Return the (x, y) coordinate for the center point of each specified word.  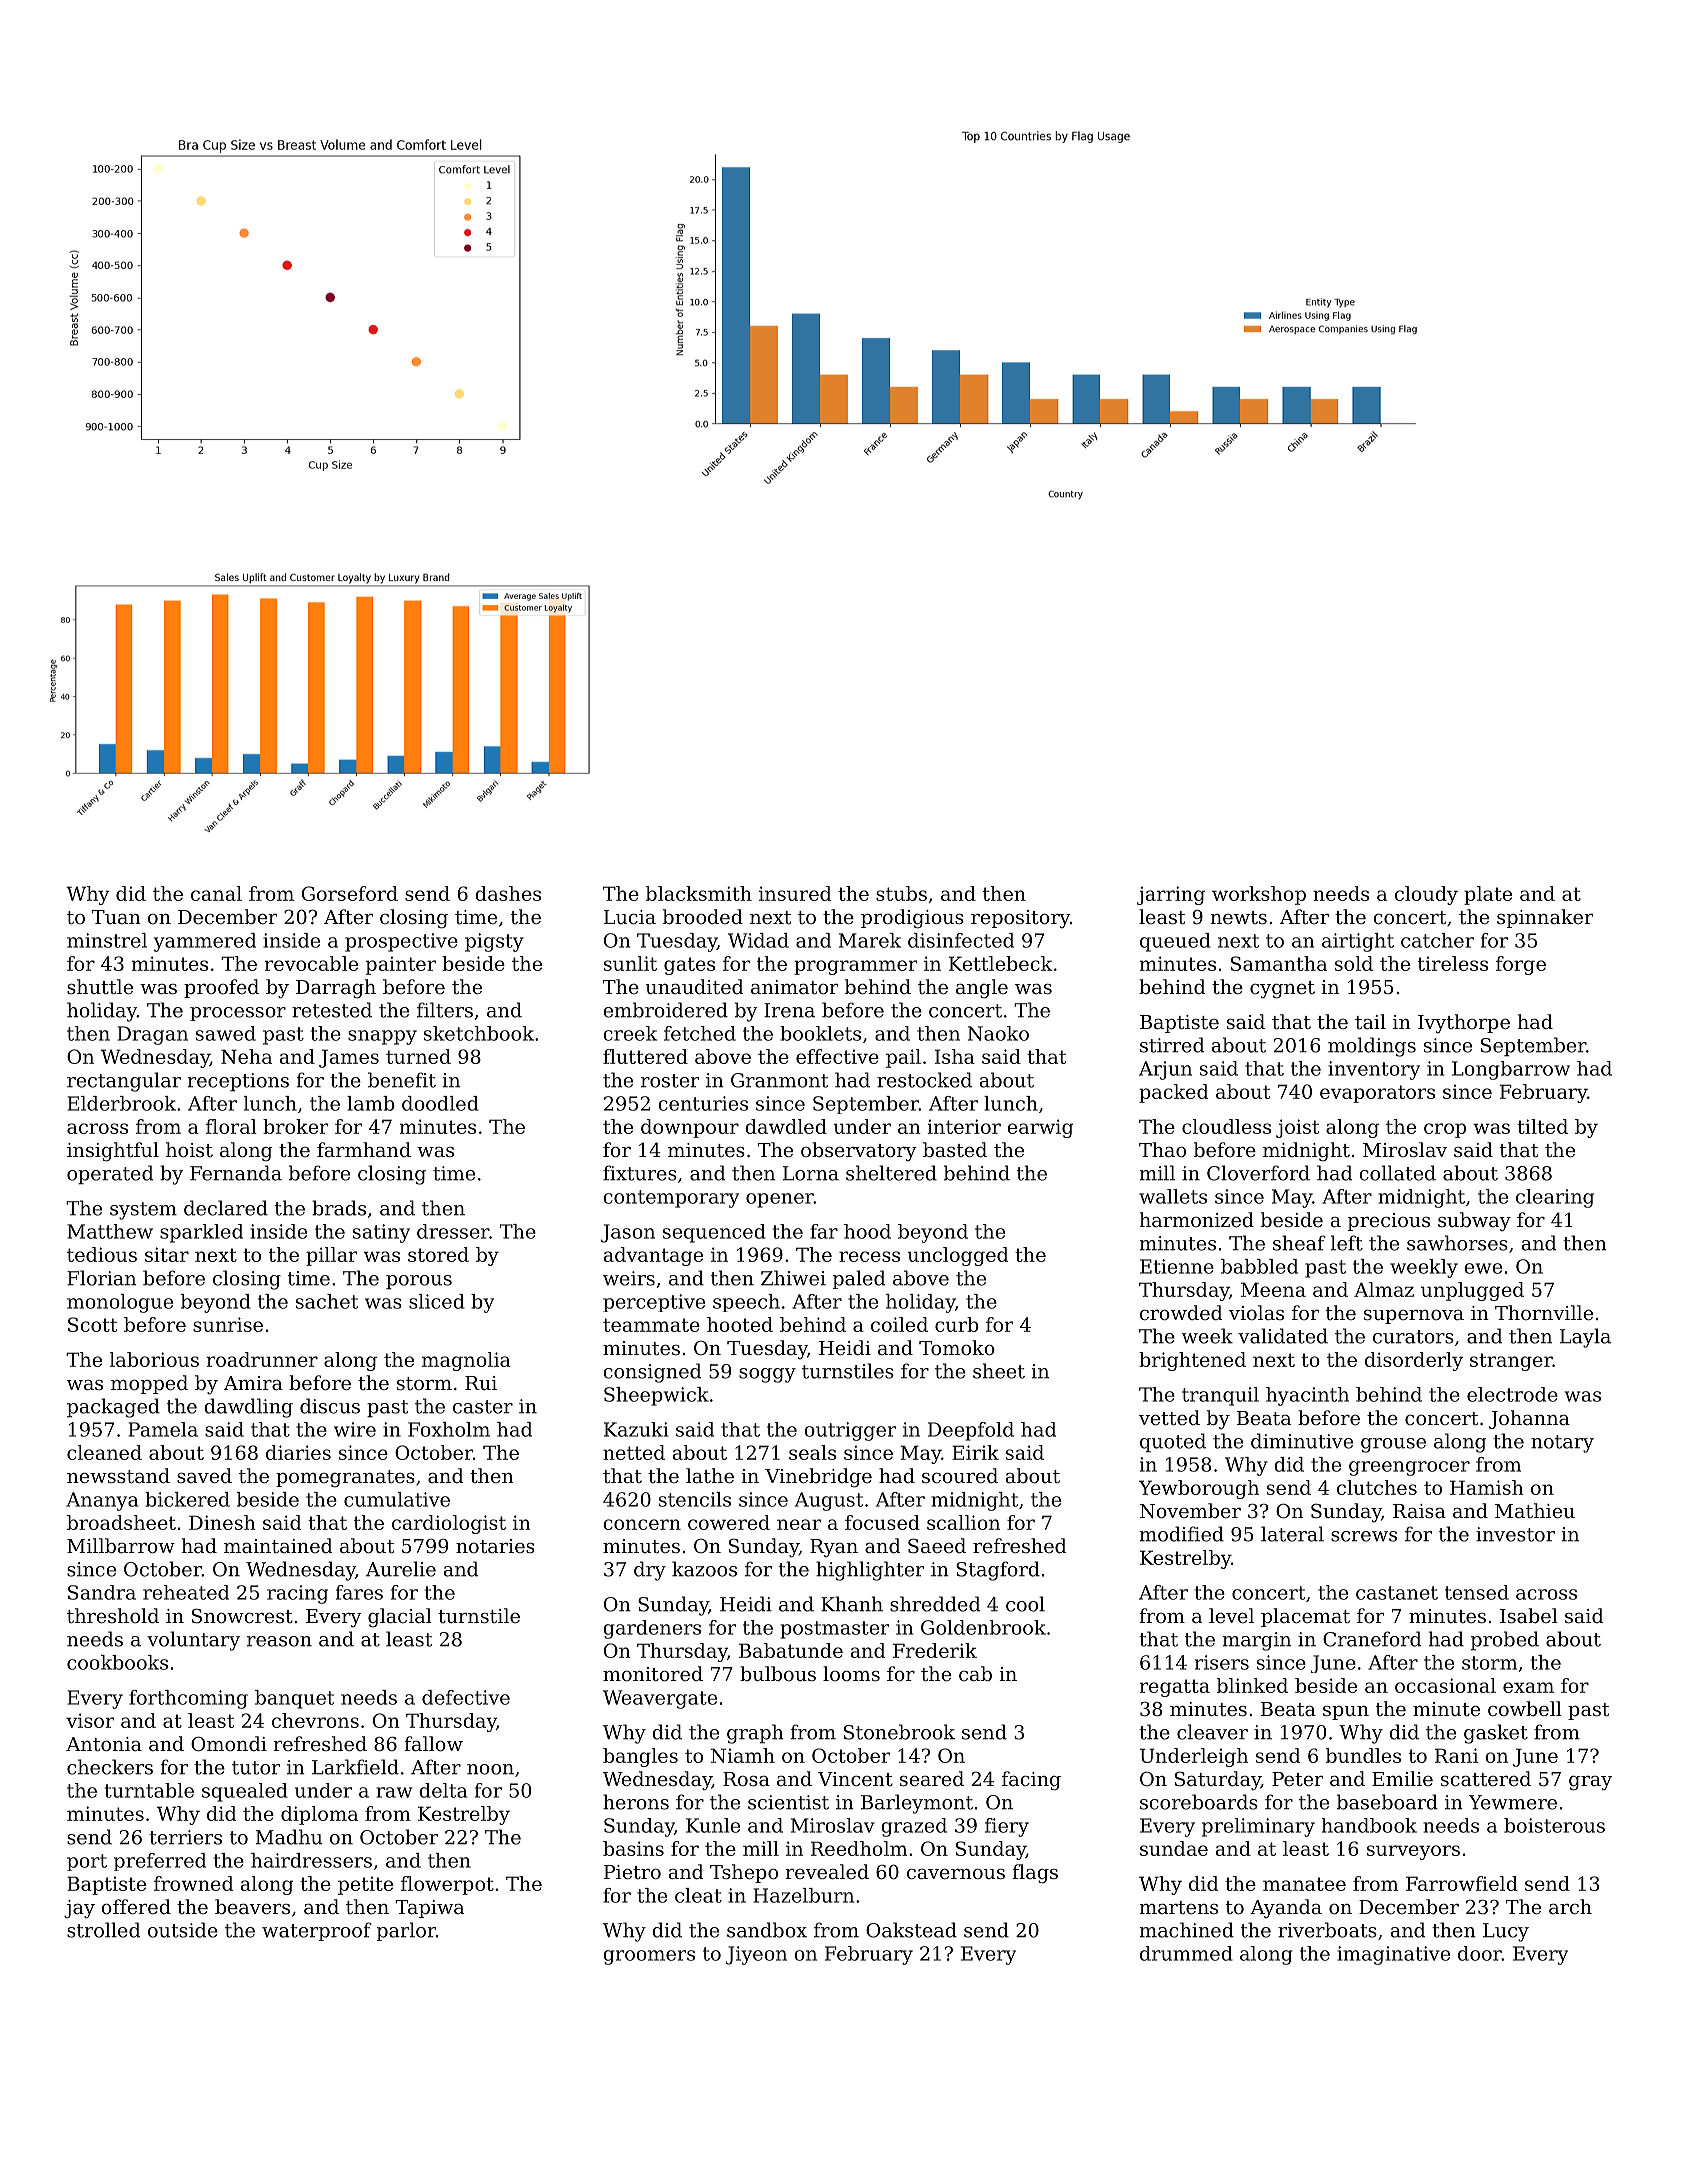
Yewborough (1199, 1489)
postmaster (835, 1630)
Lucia (630, 917)
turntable (149, 1790)
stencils (695, 1499)
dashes (508, 893)
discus (330, 1406)
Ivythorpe (1464, 1024)
